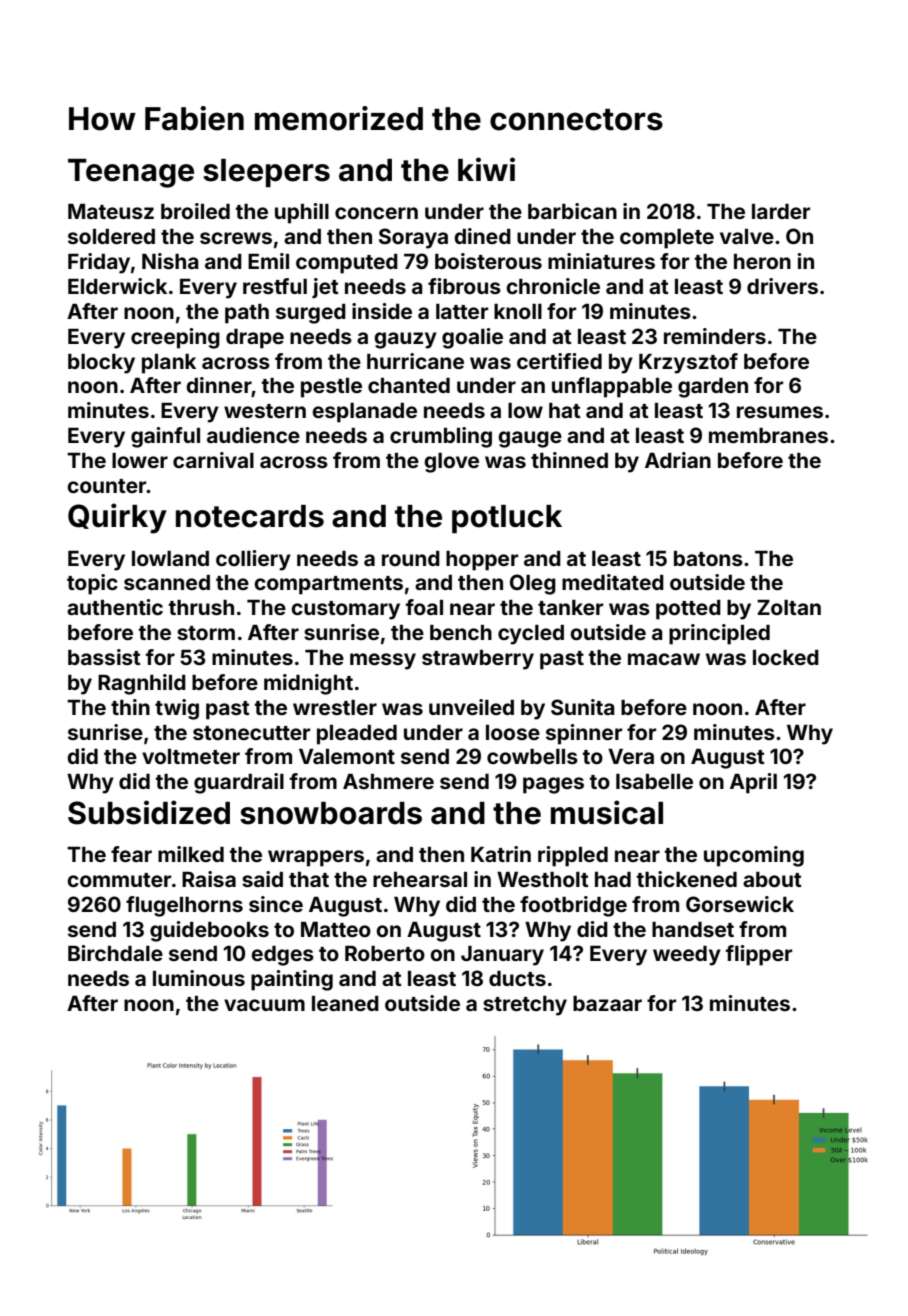 The image size is (908, 1316). What do you see at coordinates (486, 169) in the screenshot?
I see `kiwi` at bounding box center [486, 169].
